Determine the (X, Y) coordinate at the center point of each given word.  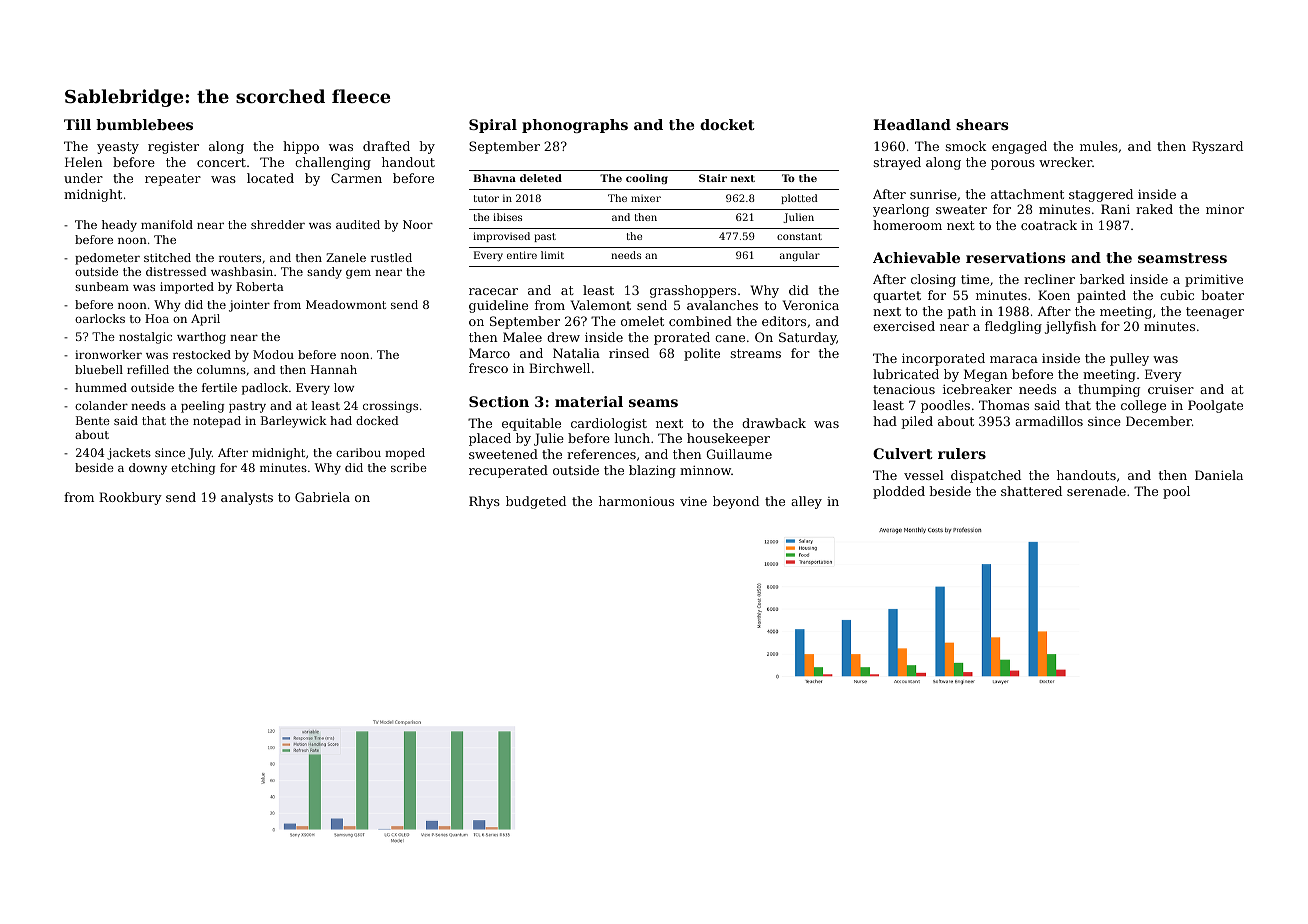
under (83, 178)
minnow (705, 470)
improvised (501, 237)
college (1143, 406)
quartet (897, 297)
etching (193, 469)
